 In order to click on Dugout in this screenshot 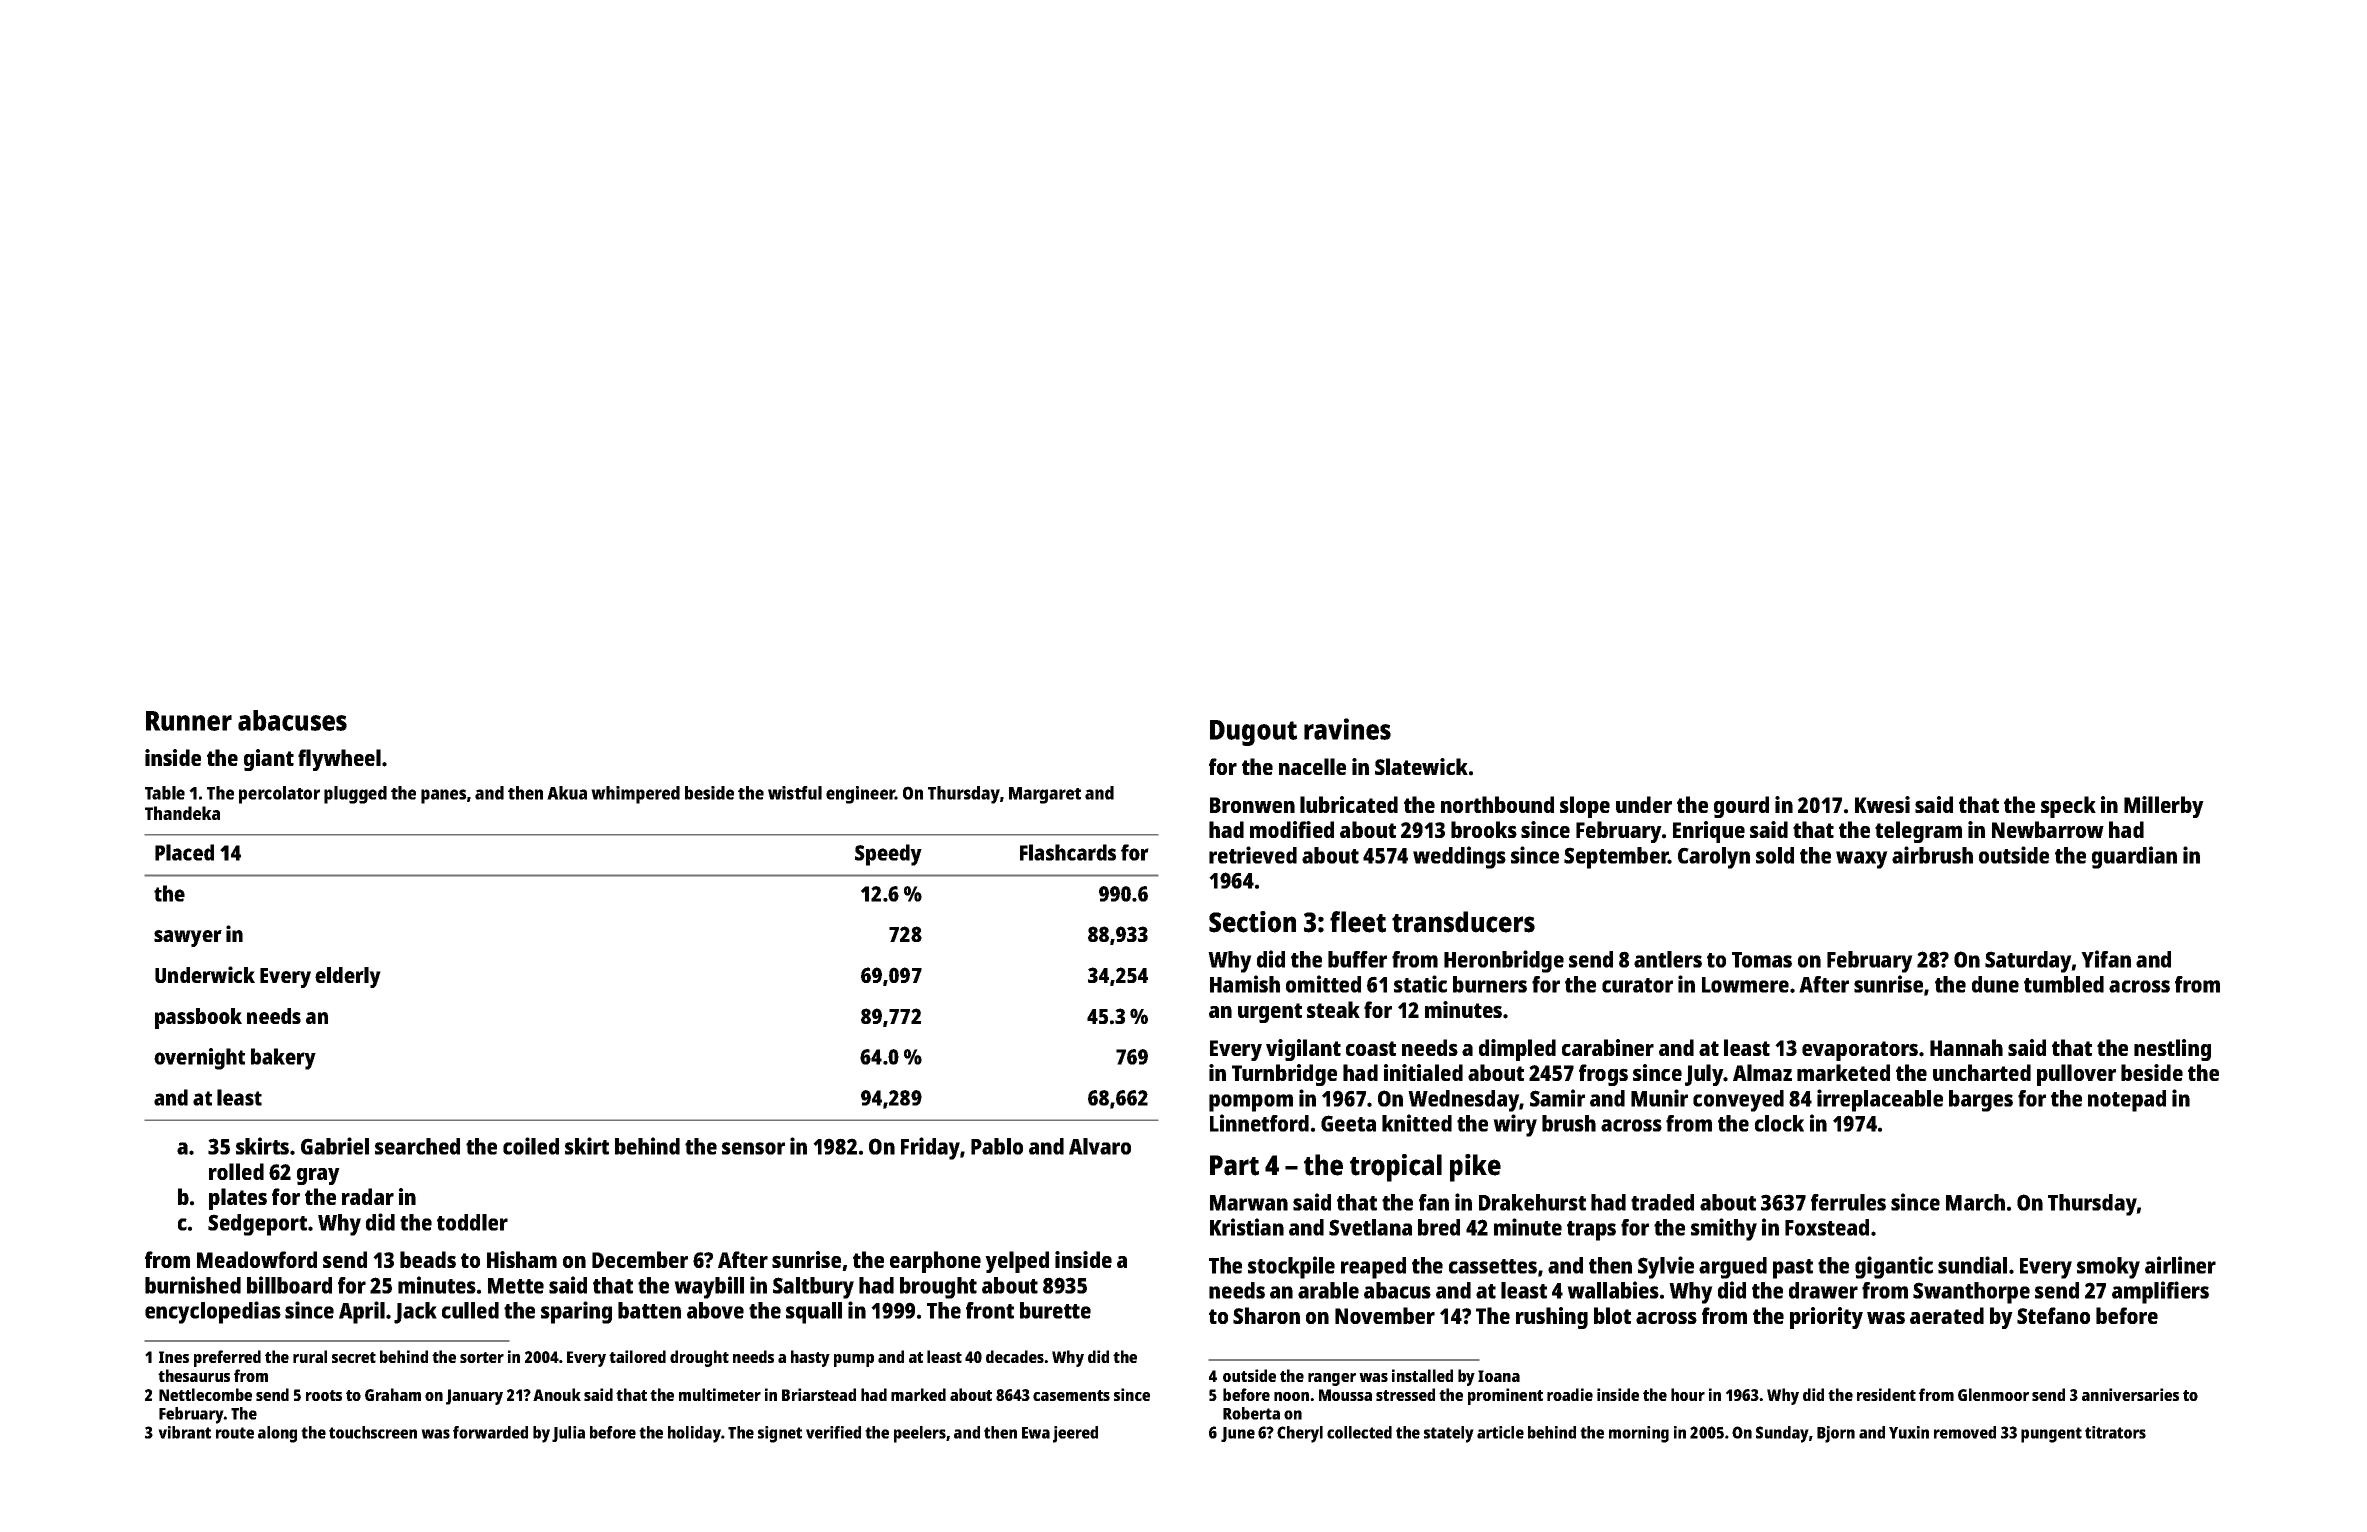, I will do `click(1253, 733)`.
